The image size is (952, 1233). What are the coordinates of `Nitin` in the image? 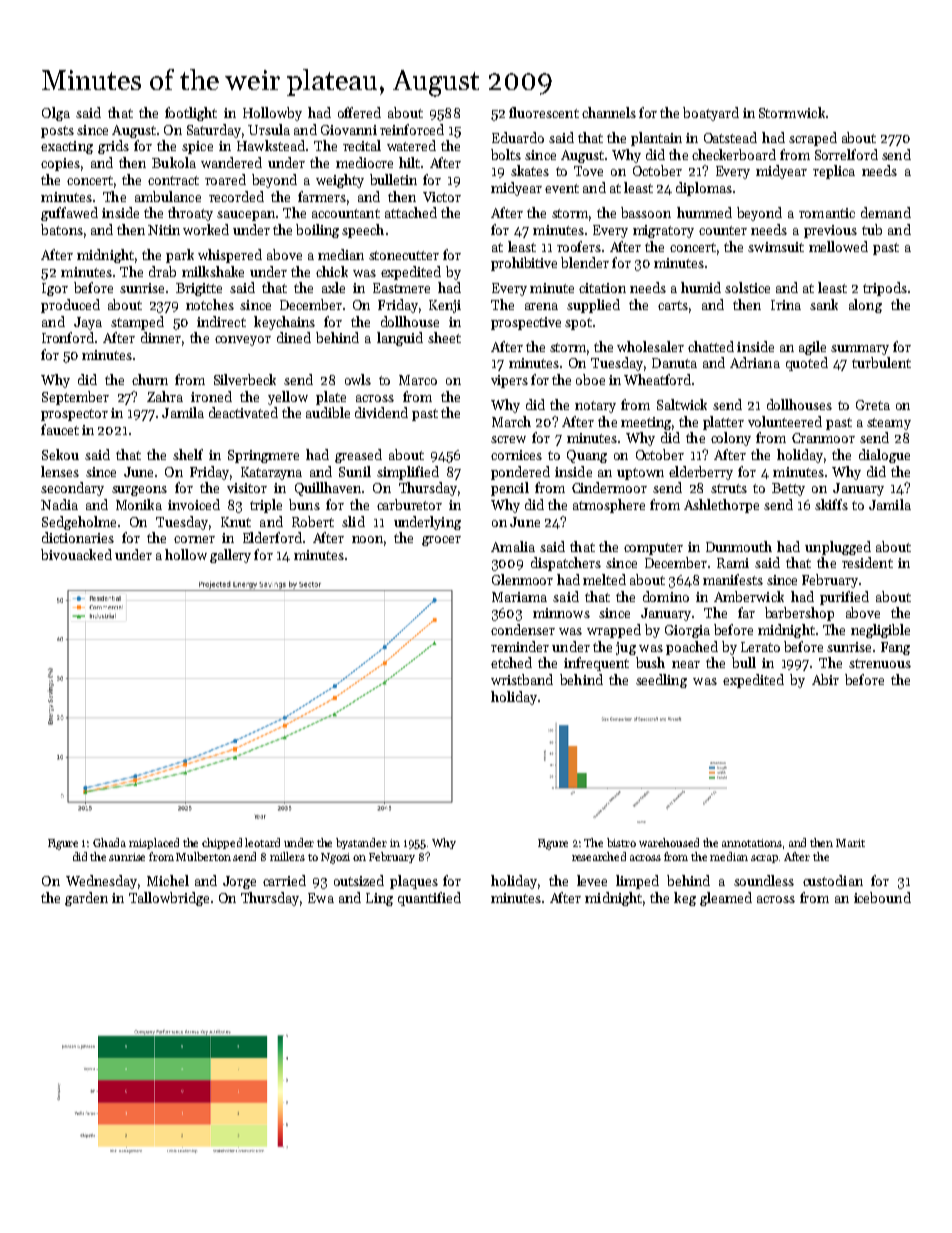 It's located at (164, 230).
